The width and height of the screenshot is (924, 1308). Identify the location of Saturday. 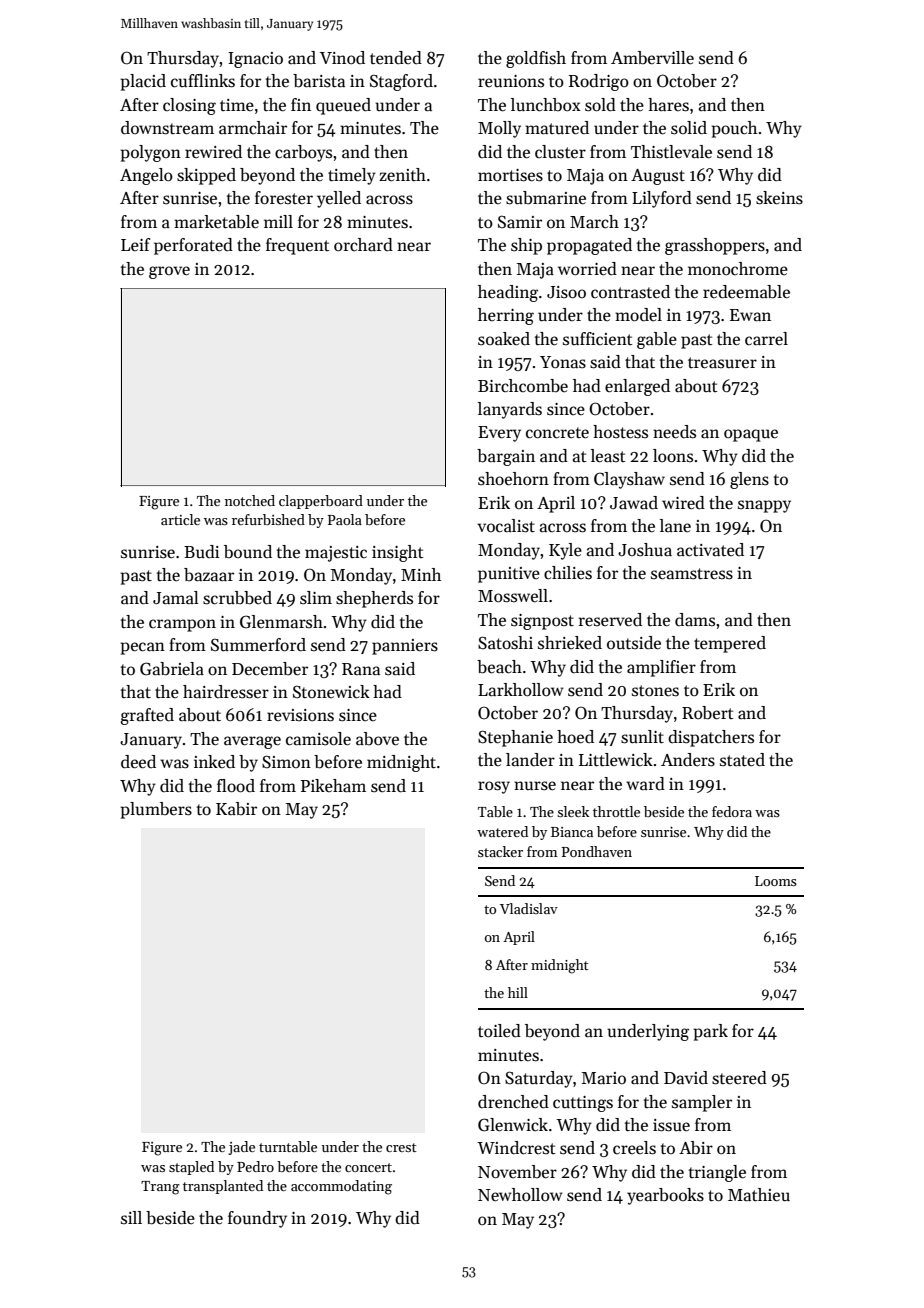
(539, 1079).
